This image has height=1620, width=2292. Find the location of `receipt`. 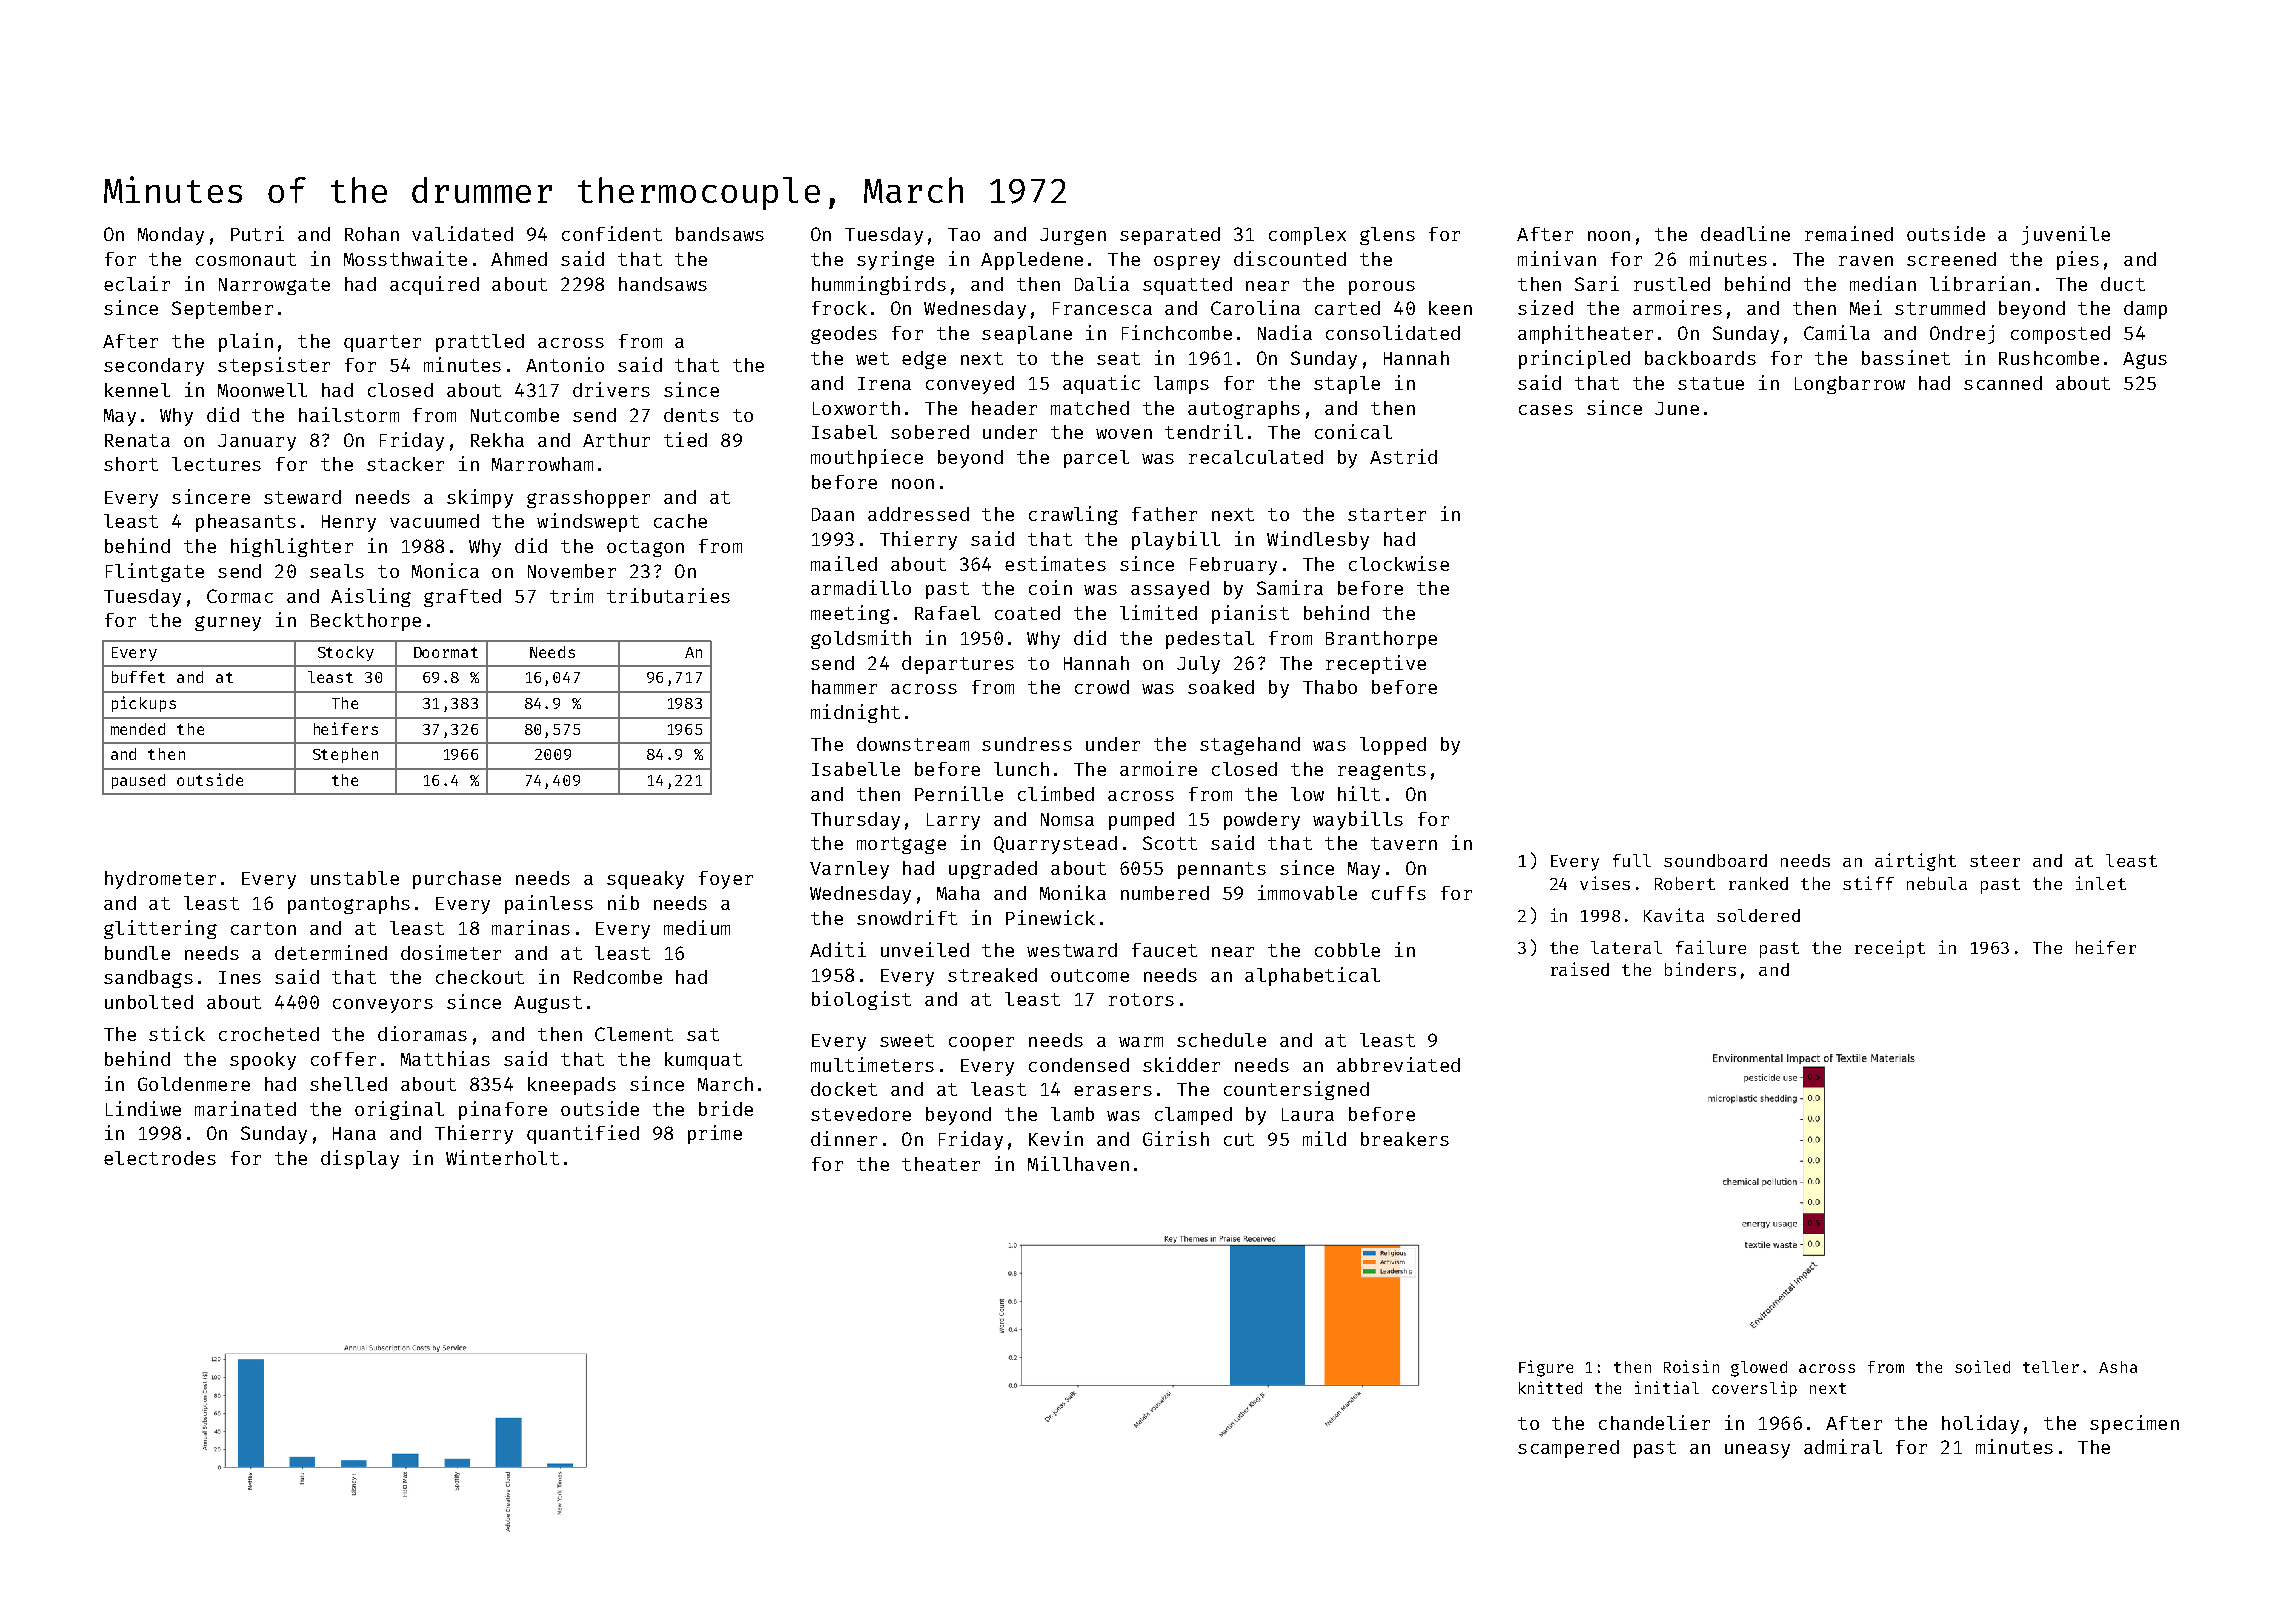

receipt is located at coordinates (1890, 949).
